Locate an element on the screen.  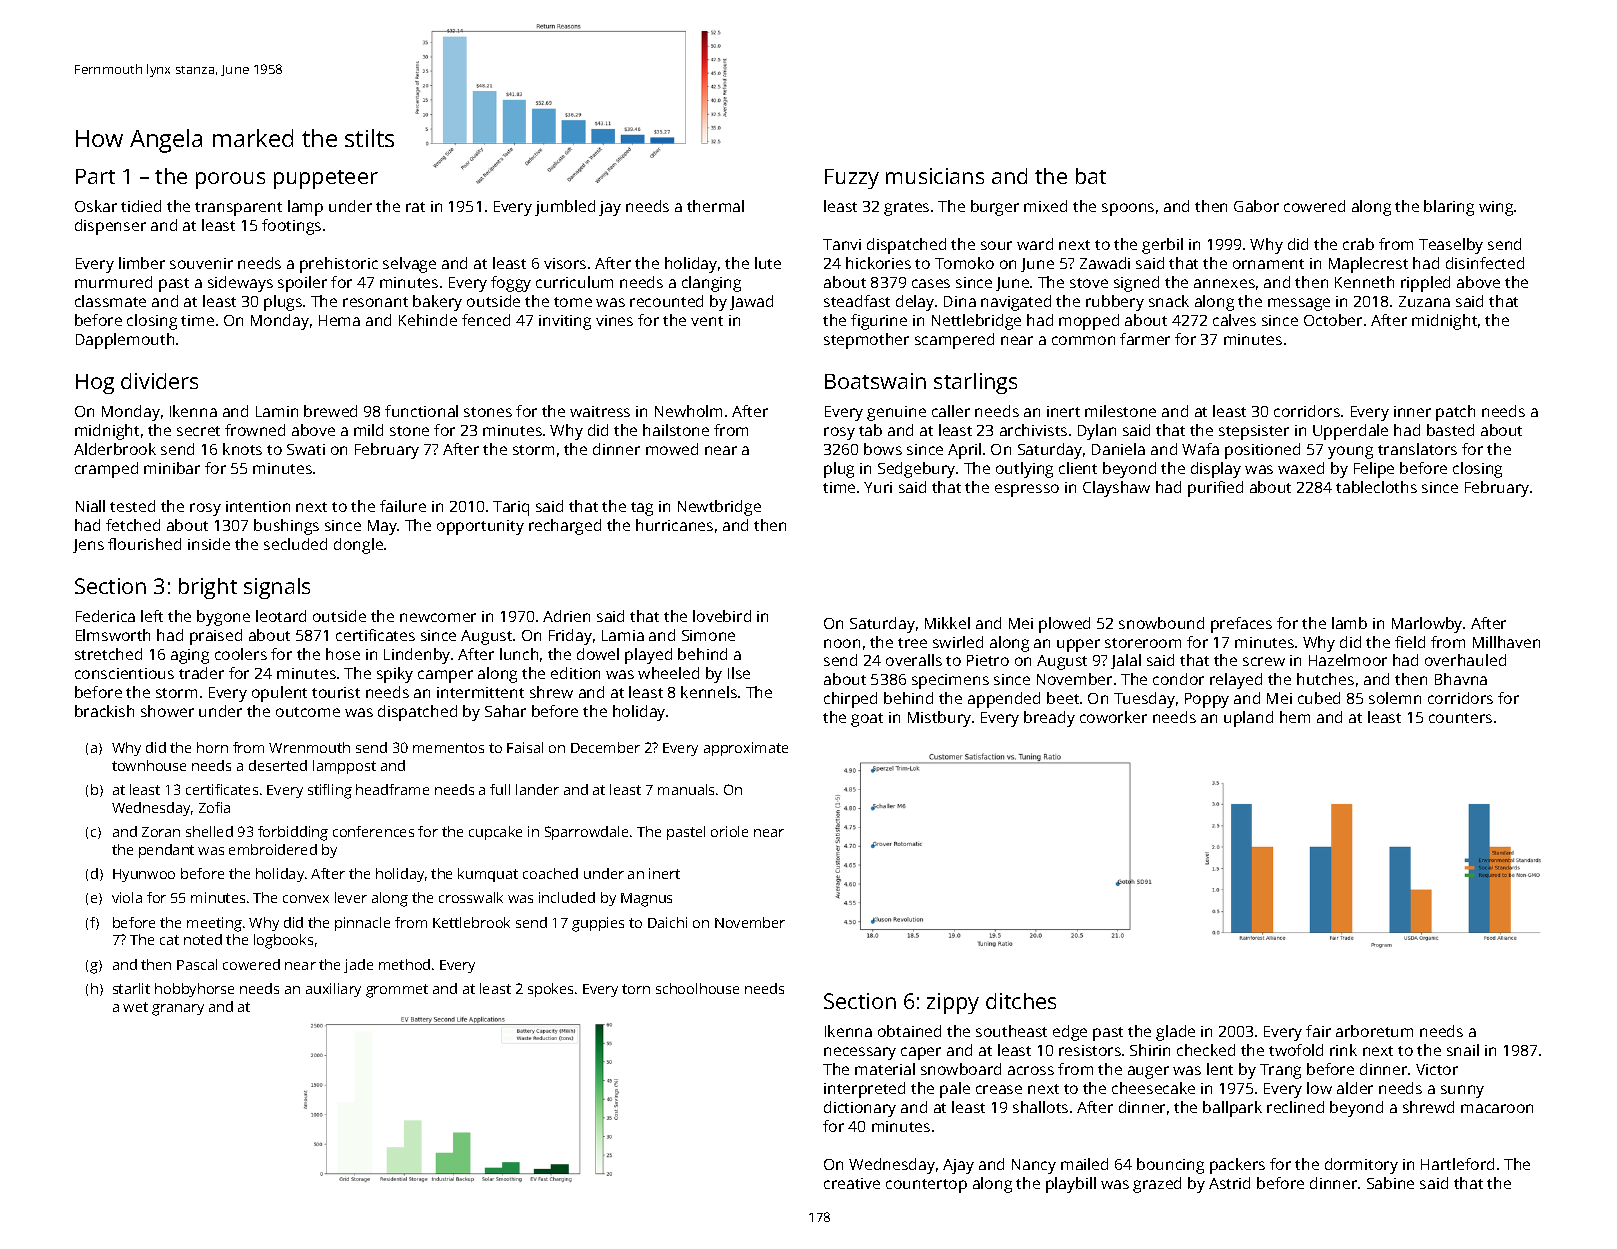
glade is located at coordinates (1175, 1033).
